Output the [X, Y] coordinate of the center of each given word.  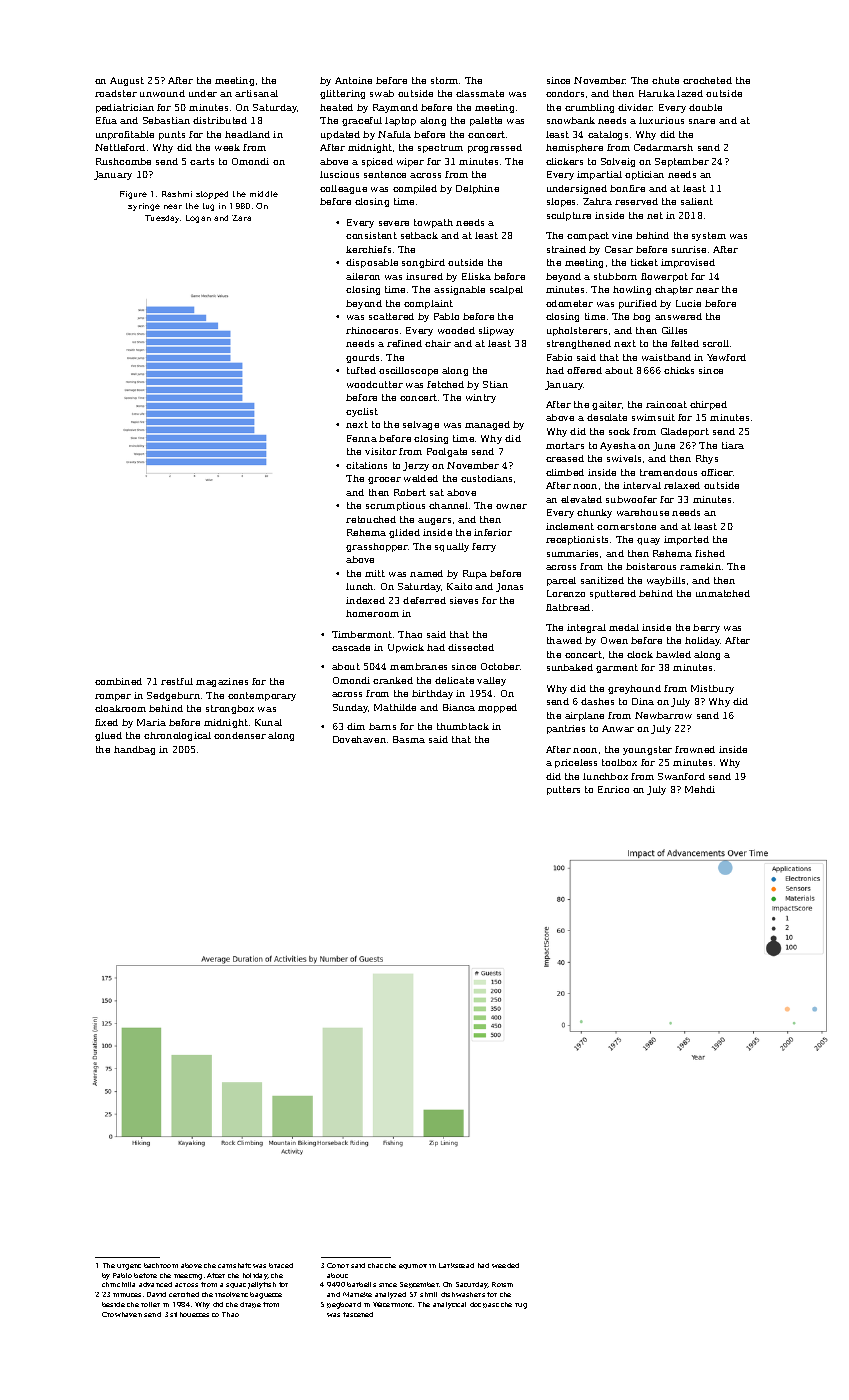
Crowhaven [122, 1314]
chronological [177, 736]
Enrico [613, 789]
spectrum [440, 148]
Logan [198, 219]
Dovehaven [359, 739]
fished [710, 553]
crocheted [707, 80]
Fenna [362, 438]
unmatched [723, 593]
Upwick [406, 648]
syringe [144, 207]
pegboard [344, 1305]
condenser [240, 735]
